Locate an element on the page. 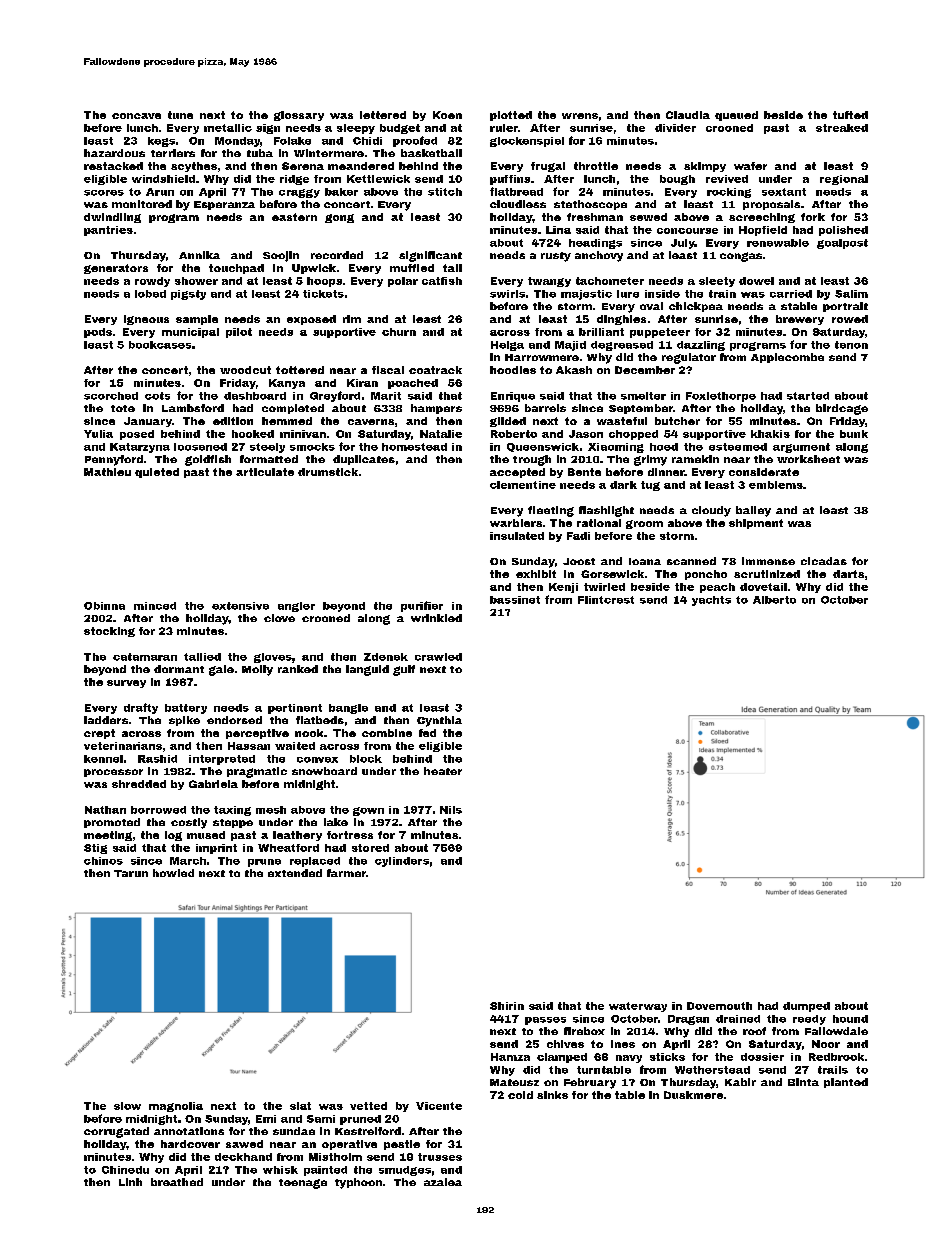 The height and width of the document is (1233, 952). khakis is located at coordinates (770, 434).
